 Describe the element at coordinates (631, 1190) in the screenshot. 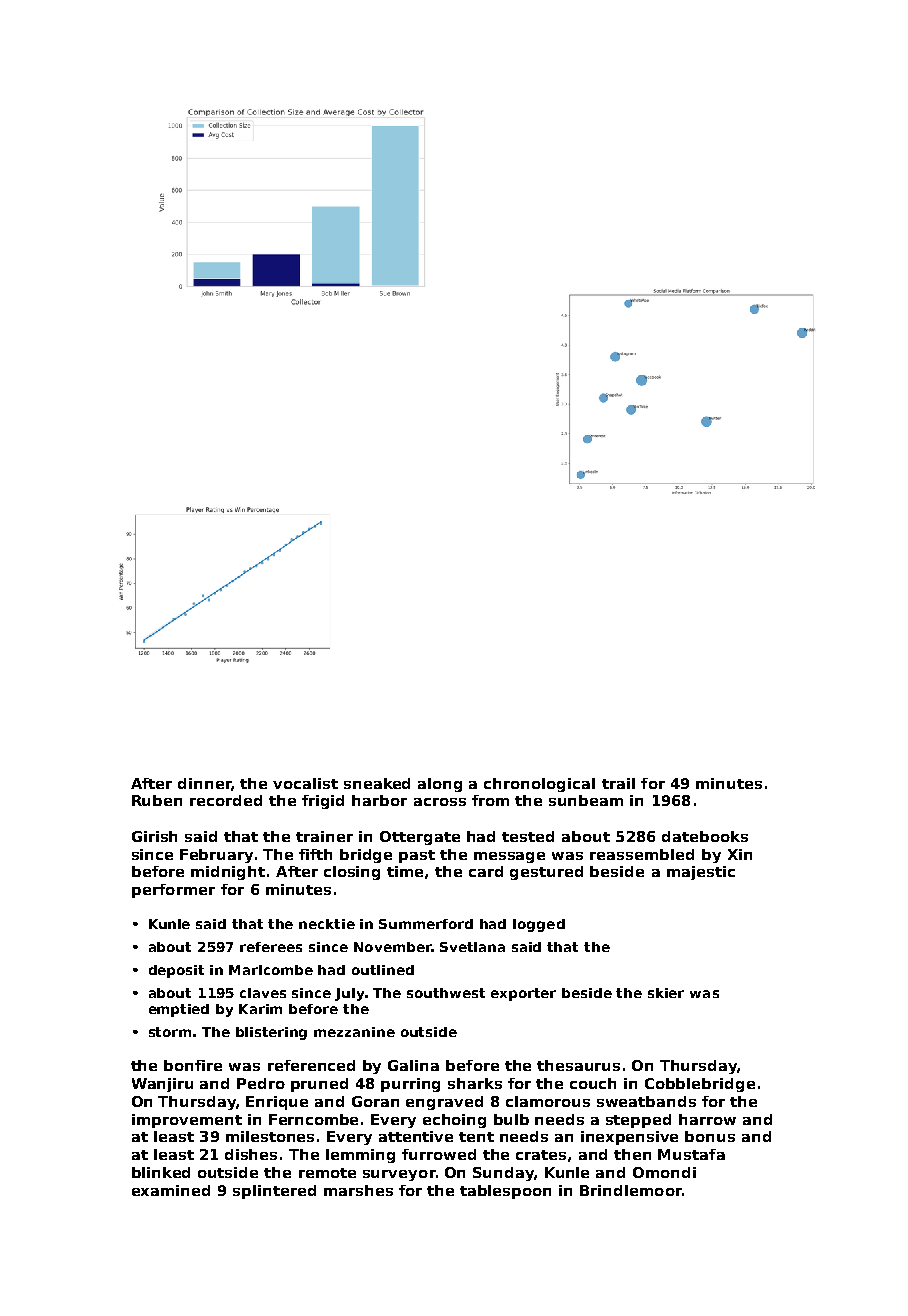

I see `Brindlemoor` at that location.
